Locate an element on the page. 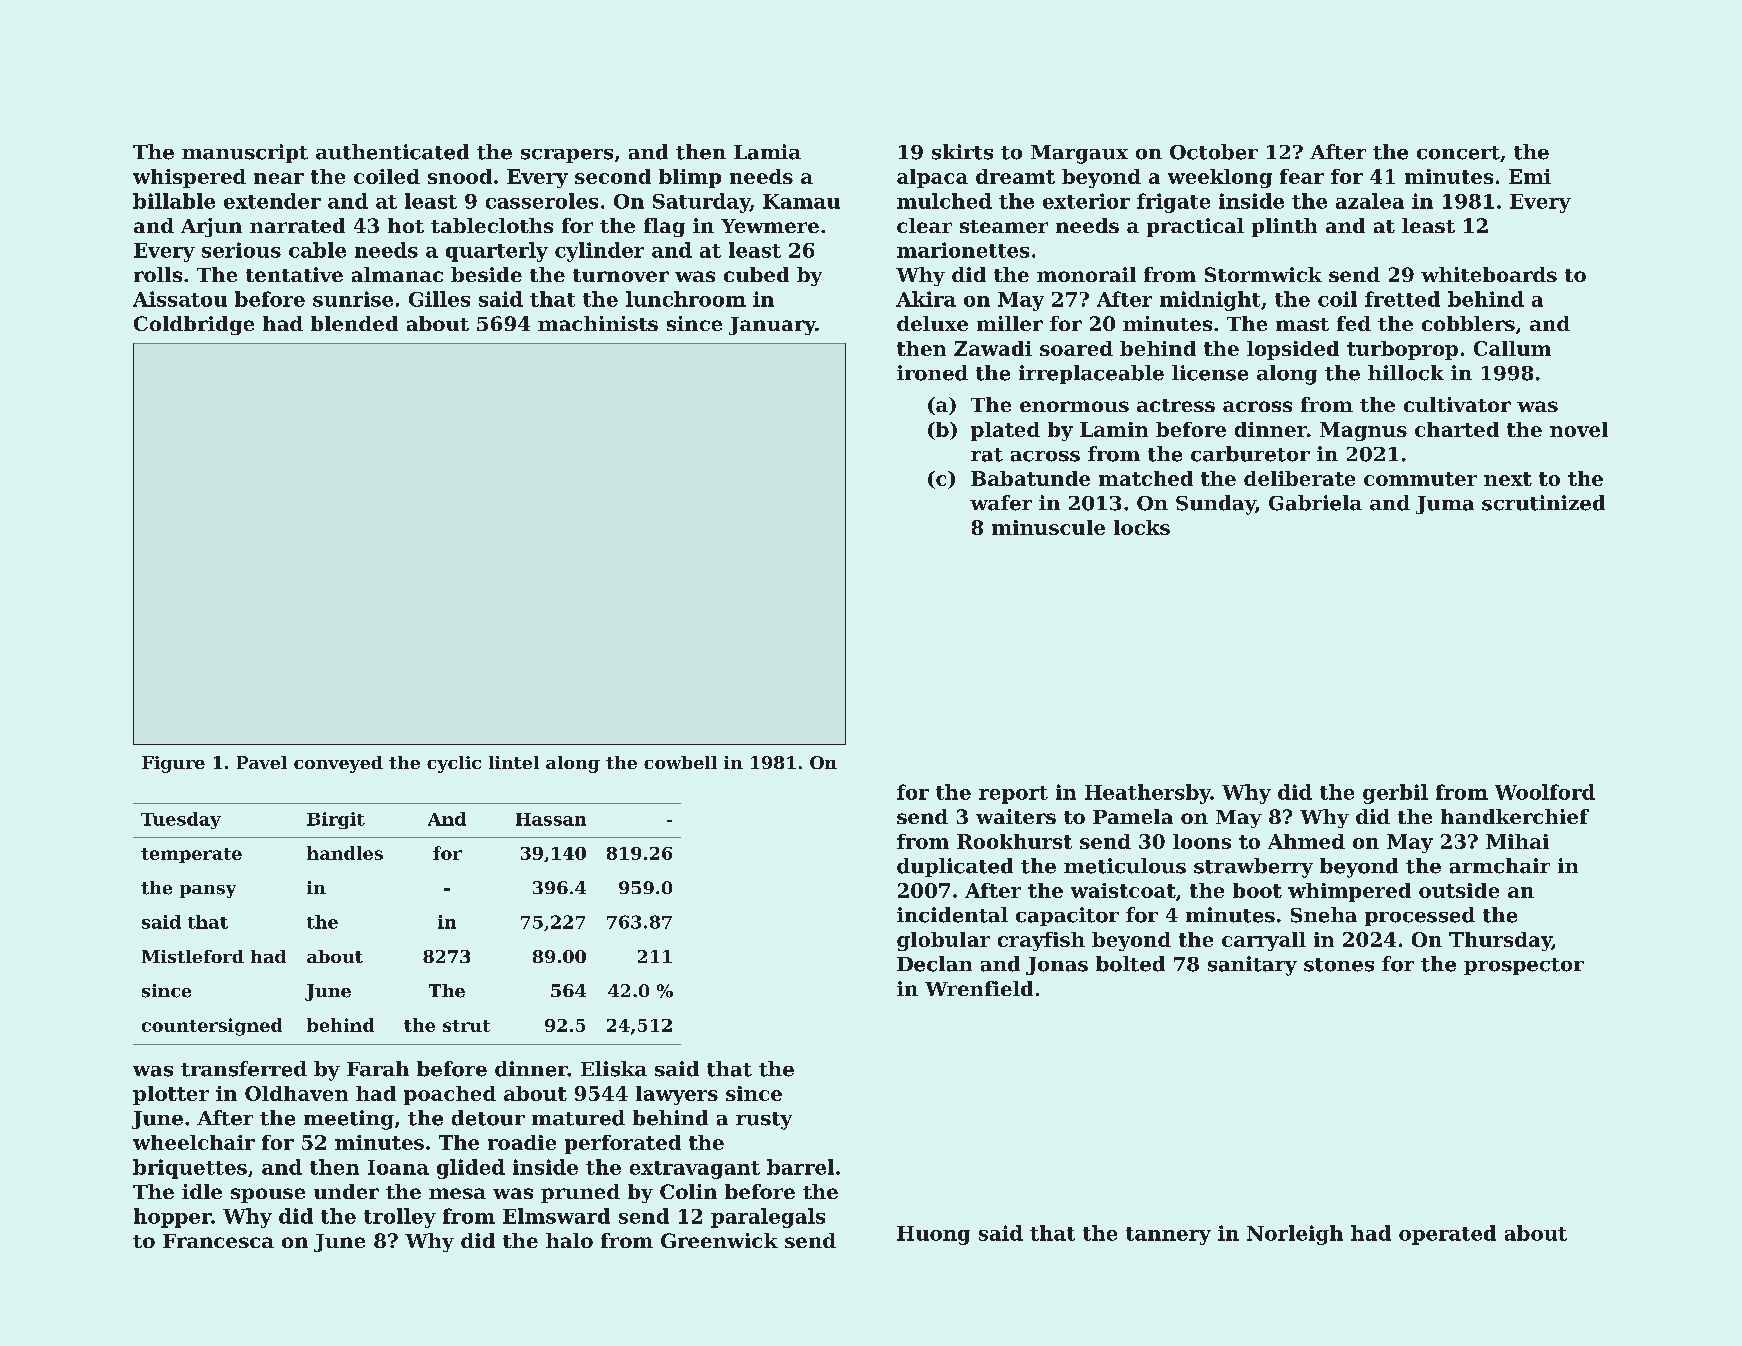  near is located at coordinates (279, 178).
